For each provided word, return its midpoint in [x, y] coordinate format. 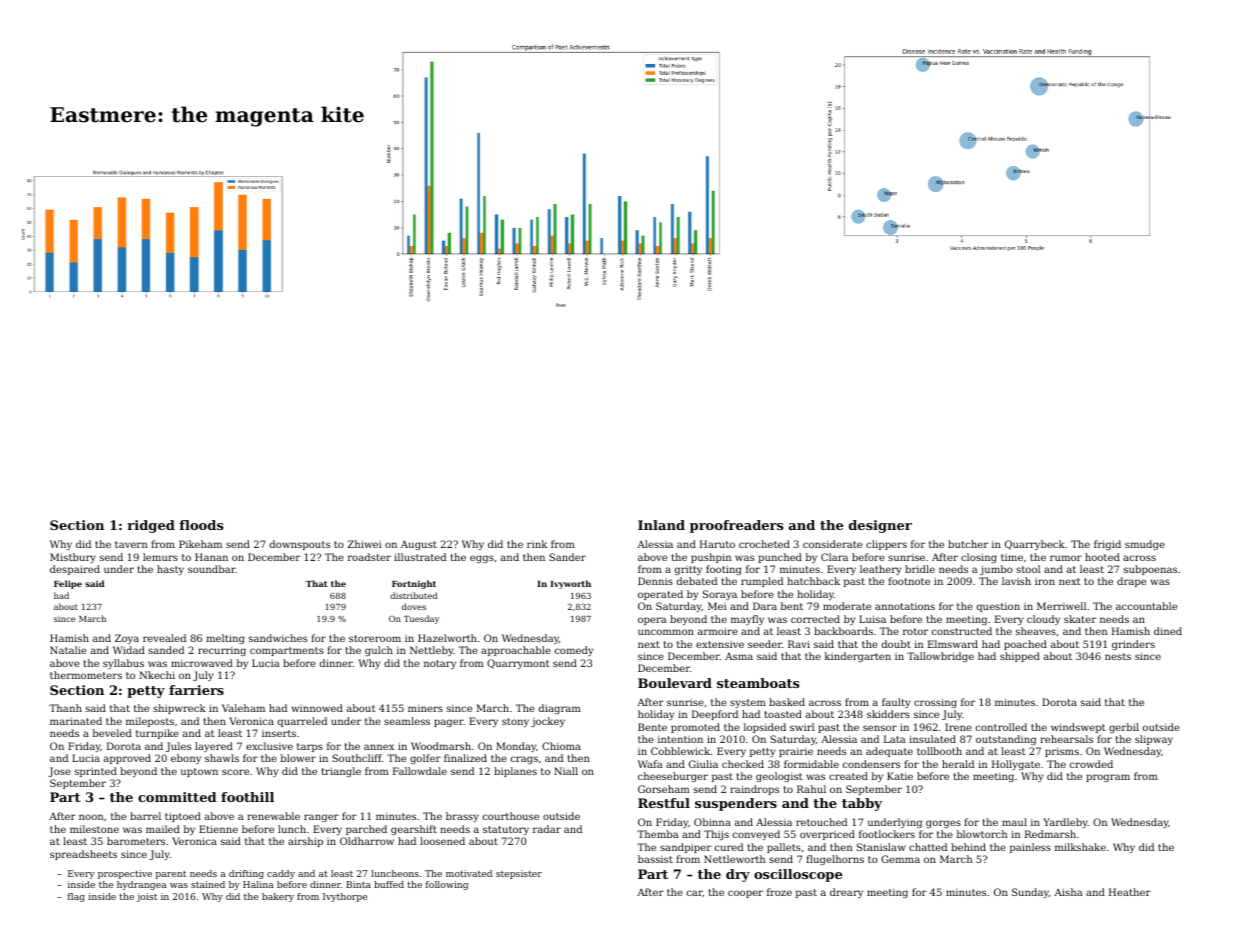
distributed [413, 595]
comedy [574, 651]
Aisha [1068, 892]
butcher [968, 544]
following [447, 885]
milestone [94, 829]
